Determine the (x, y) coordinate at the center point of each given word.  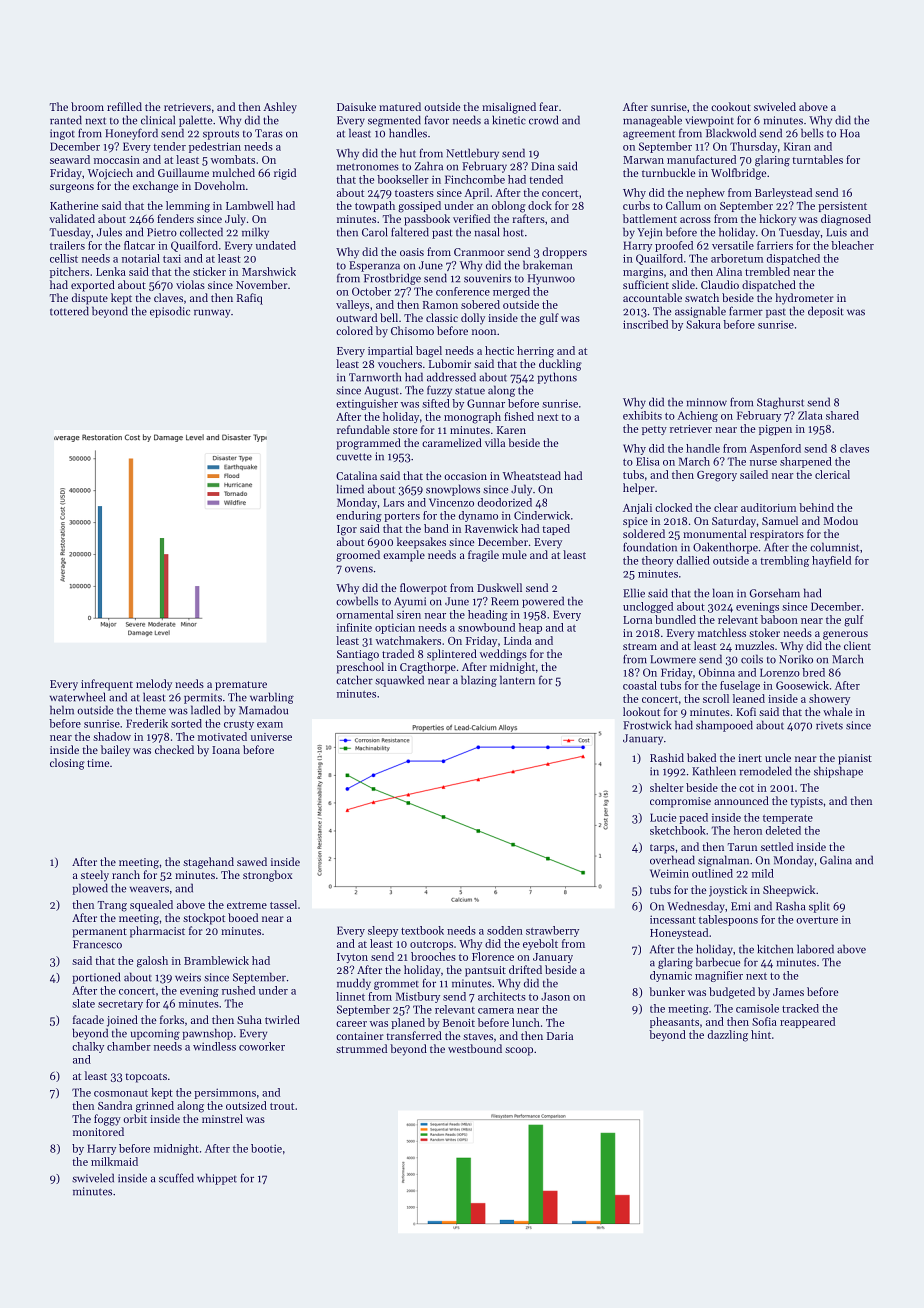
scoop (519, 1051)
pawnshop (207, 1034)
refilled (124, 106)
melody (154, 685)
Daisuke (356, 106)
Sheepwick (789, 891)
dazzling (728, 1036)
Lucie (663, 817)
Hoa (850, 133)
